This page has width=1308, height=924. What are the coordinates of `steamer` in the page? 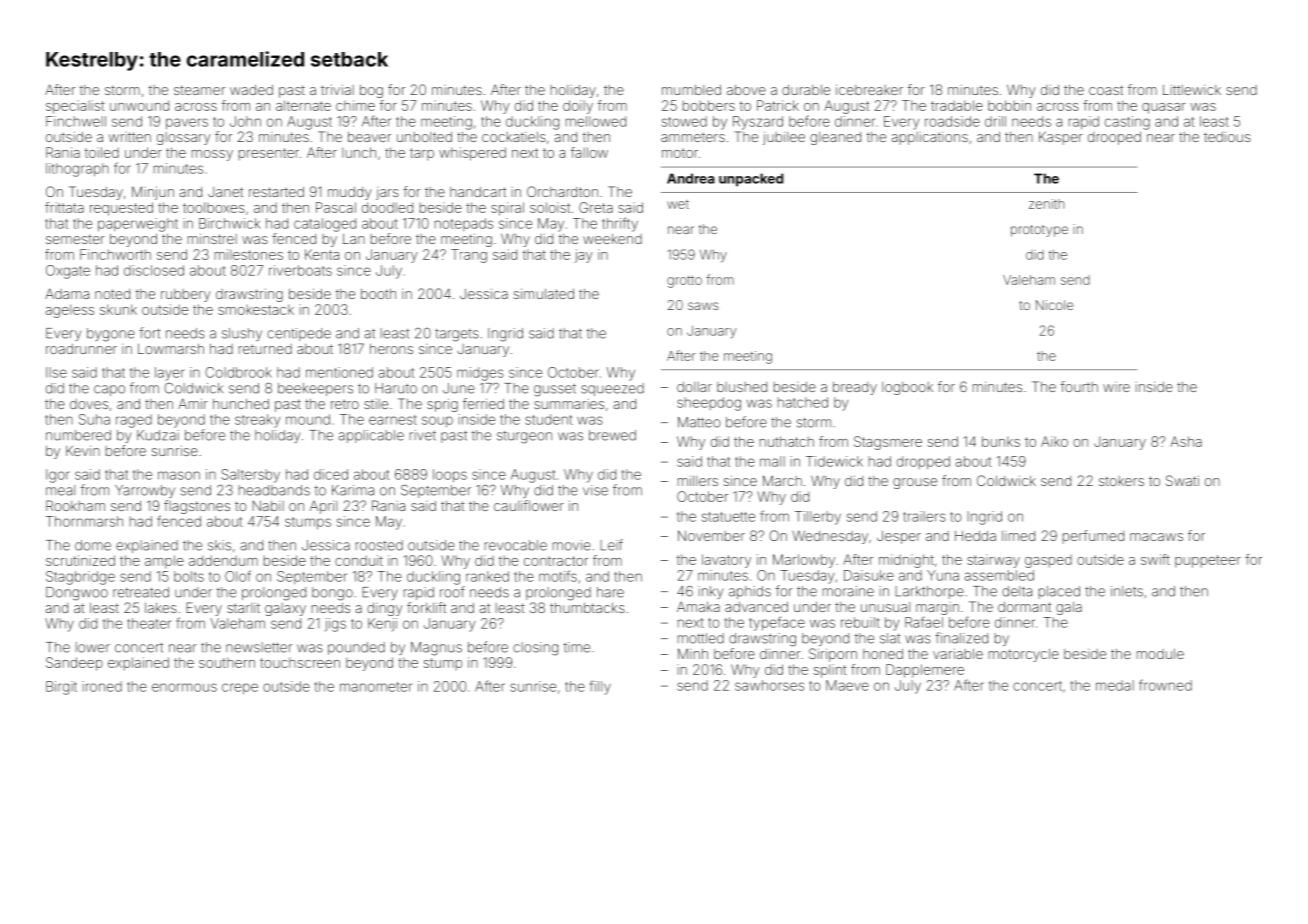 It's located at (199, 90).
